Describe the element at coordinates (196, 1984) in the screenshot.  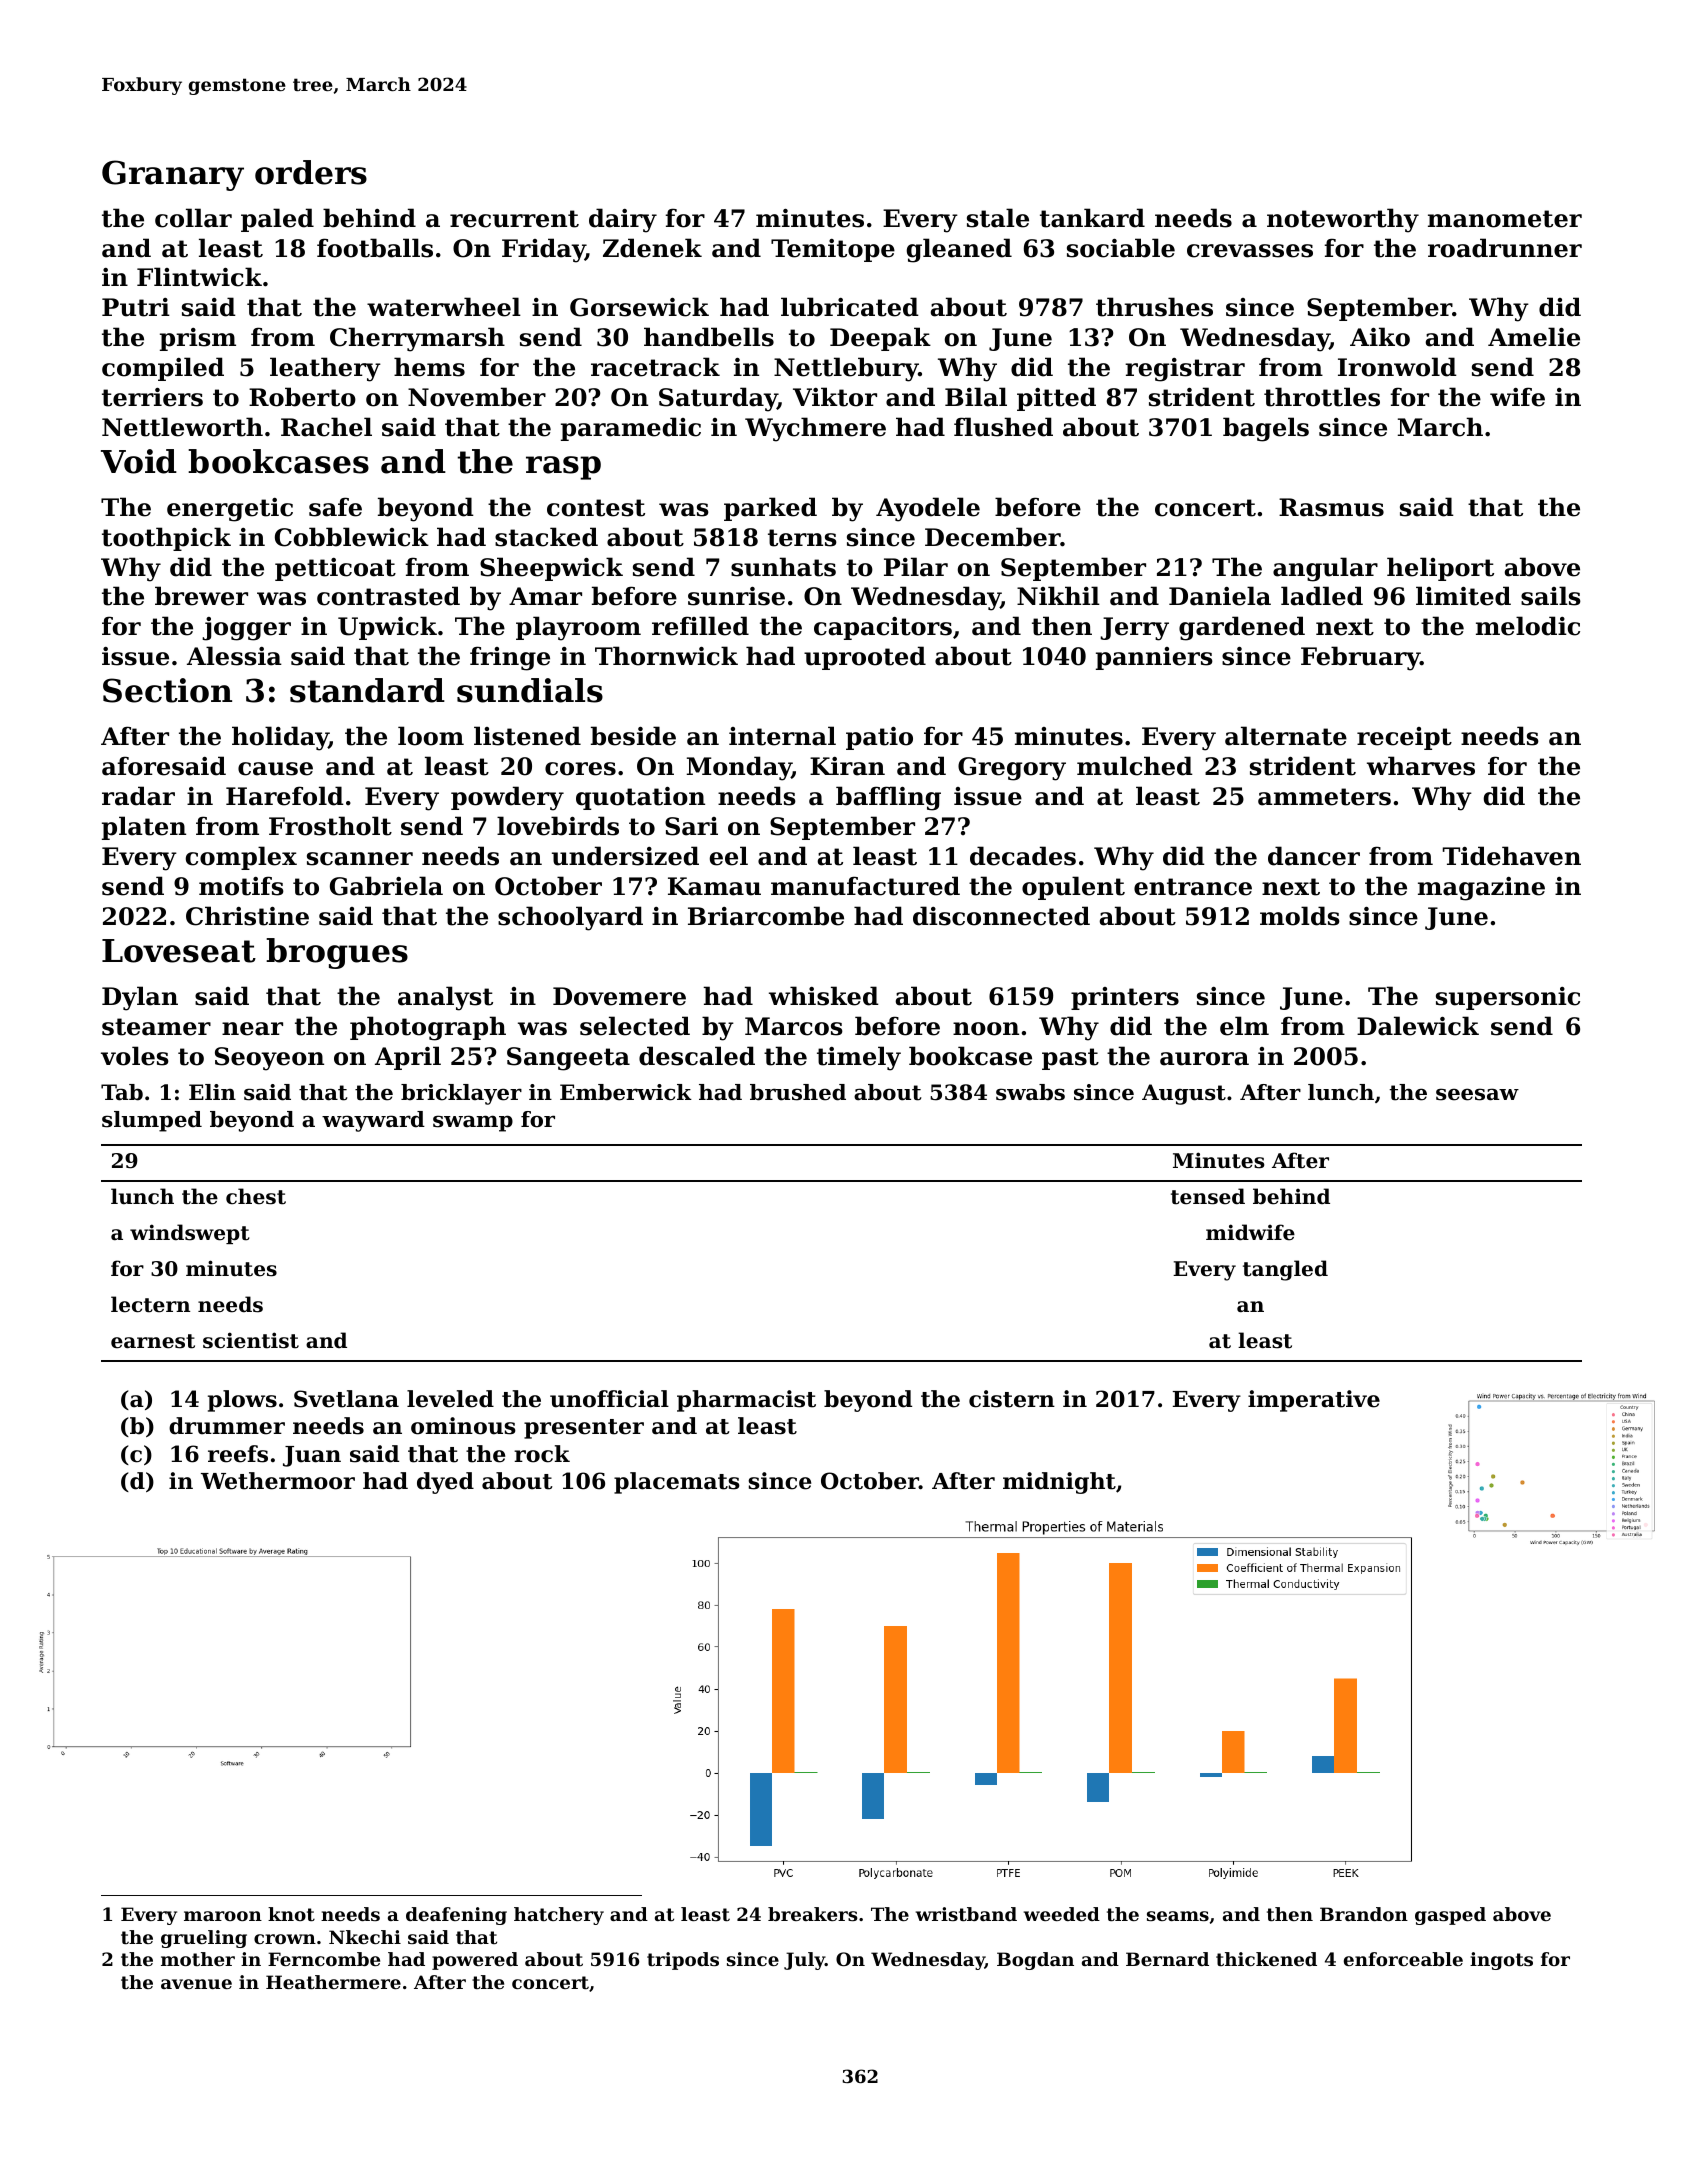
I see `avenue` at that location.
